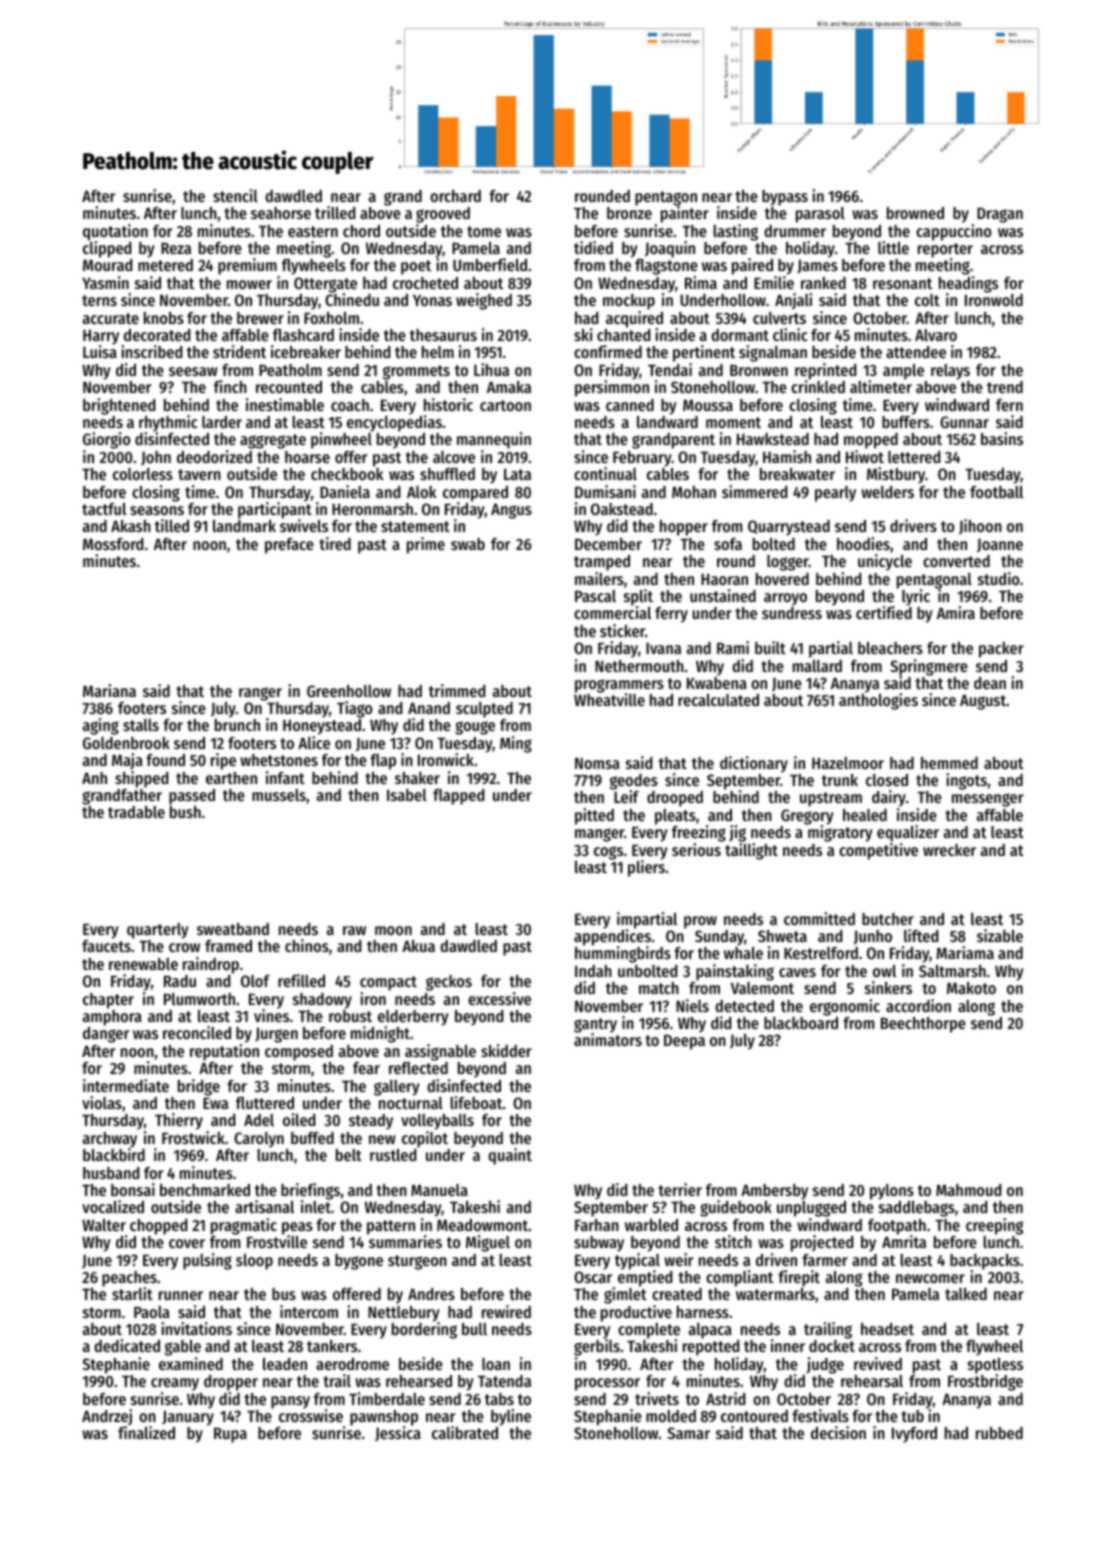 The height and width of the page is (1564, 1106). I want to click on decision, so click(838, 1432).
